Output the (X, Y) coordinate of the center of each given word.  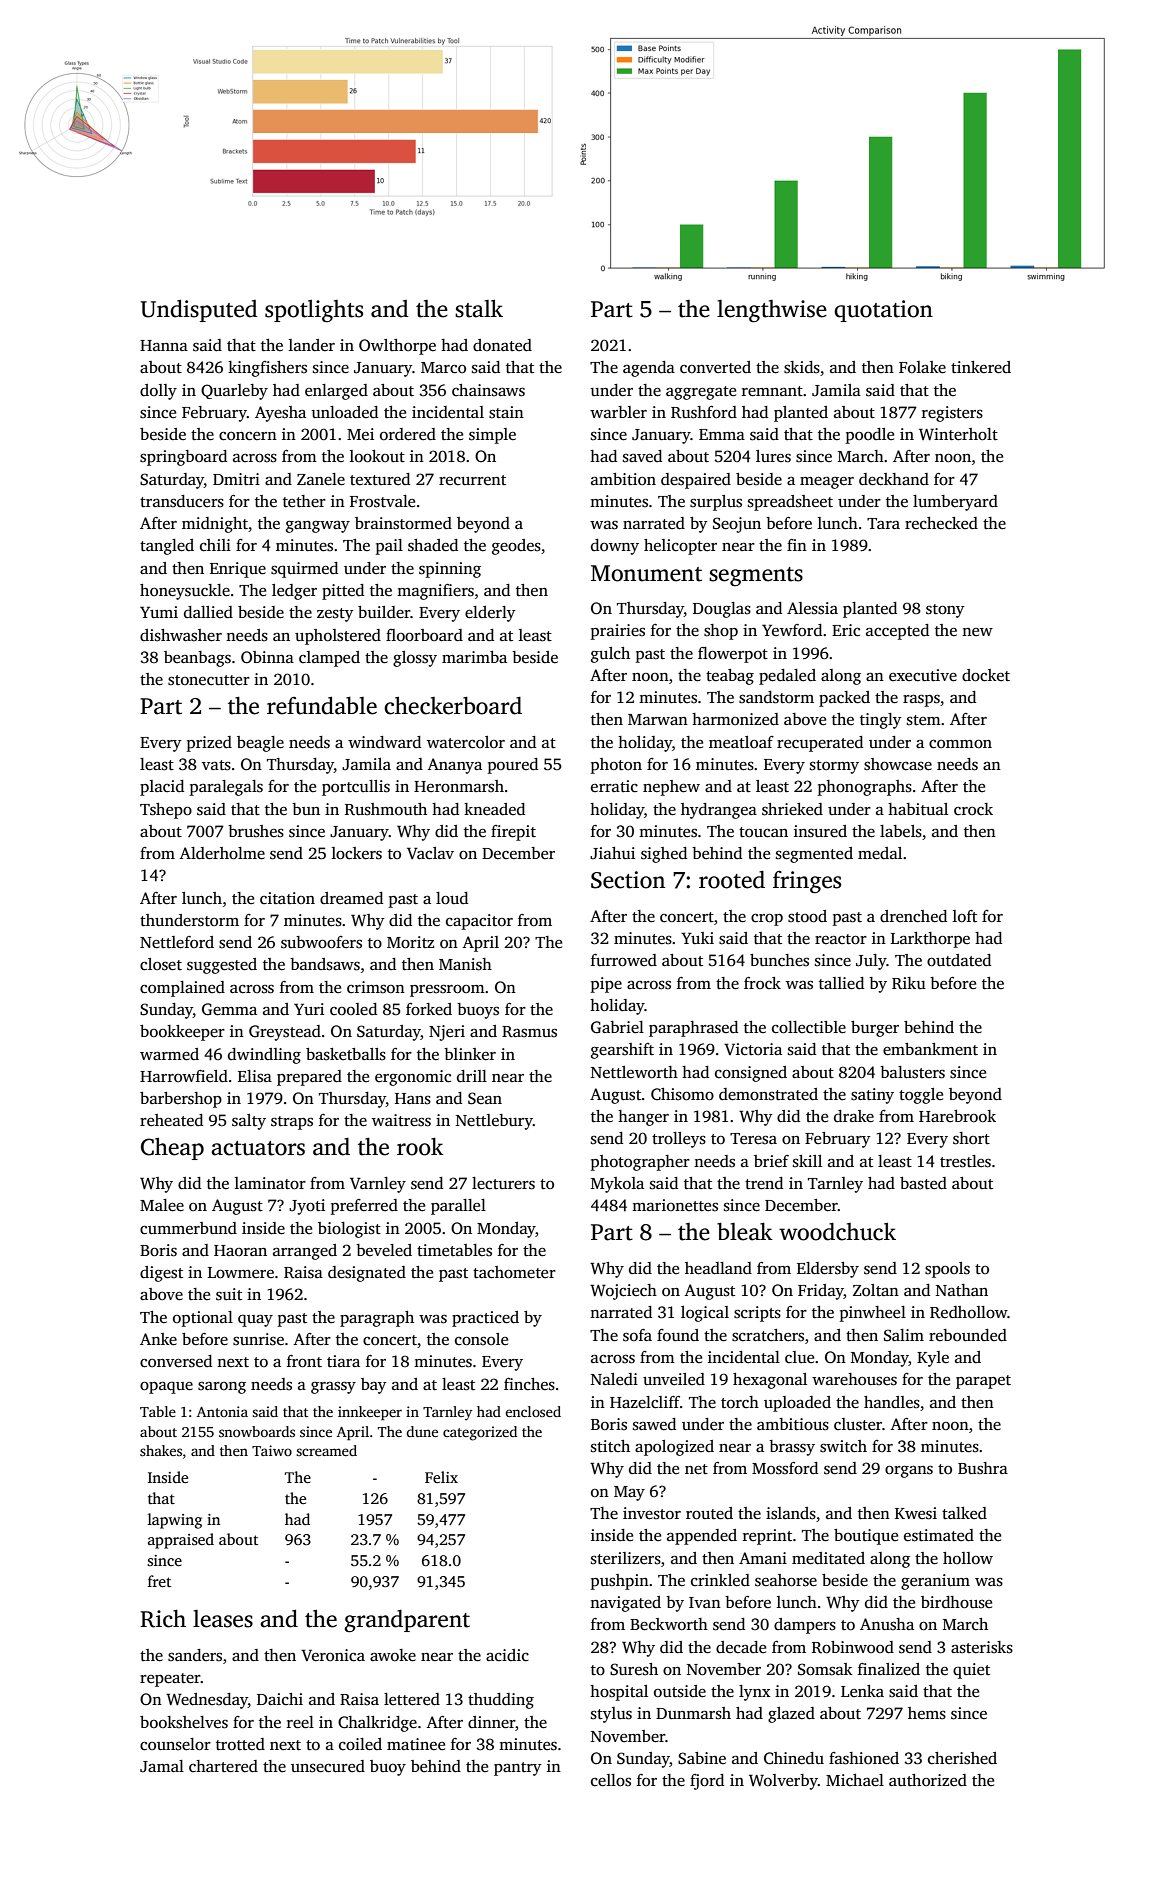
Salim (904, 1335)
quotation (883, 311)
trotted (240, 1744)
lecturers (503, 1183)
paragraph (377, 1319)
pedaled (787, 677)
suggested (222, 966)
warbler (618, 412)
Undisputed (199, 310)
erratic (614, 786)
